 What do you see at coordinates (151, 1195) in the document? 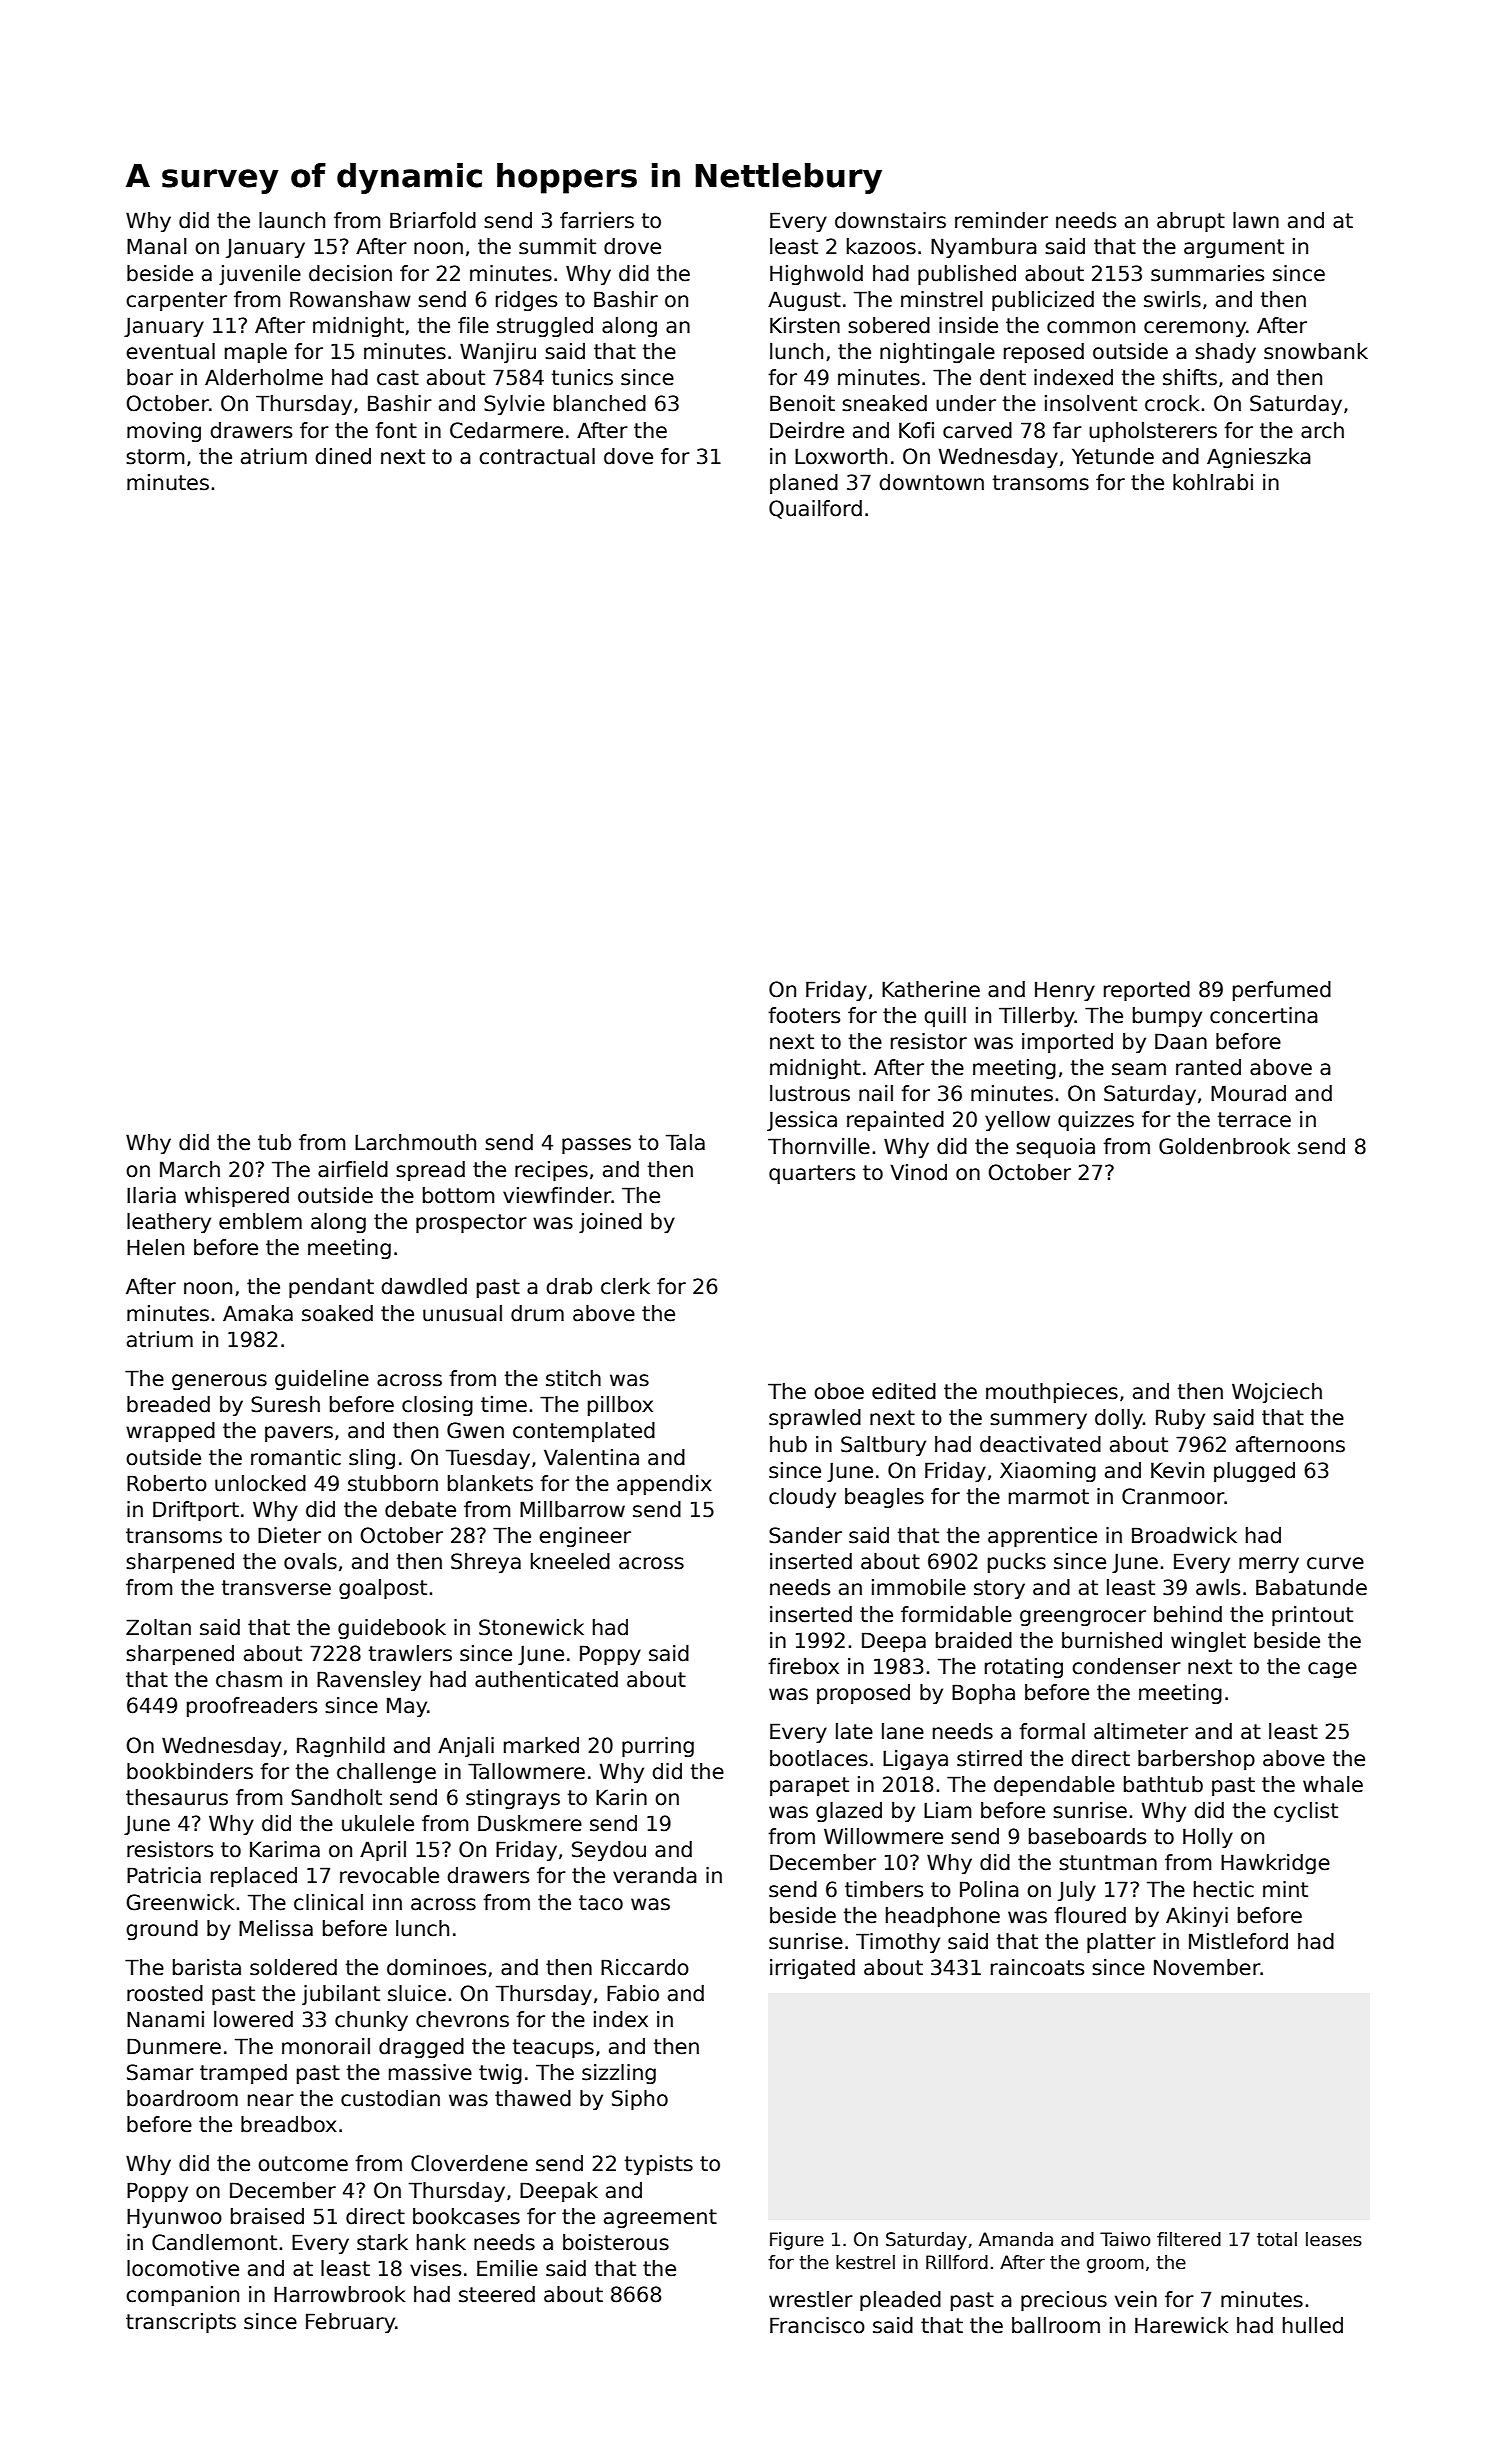
I see `Ilaria` at bounding box center [151, 1195].
